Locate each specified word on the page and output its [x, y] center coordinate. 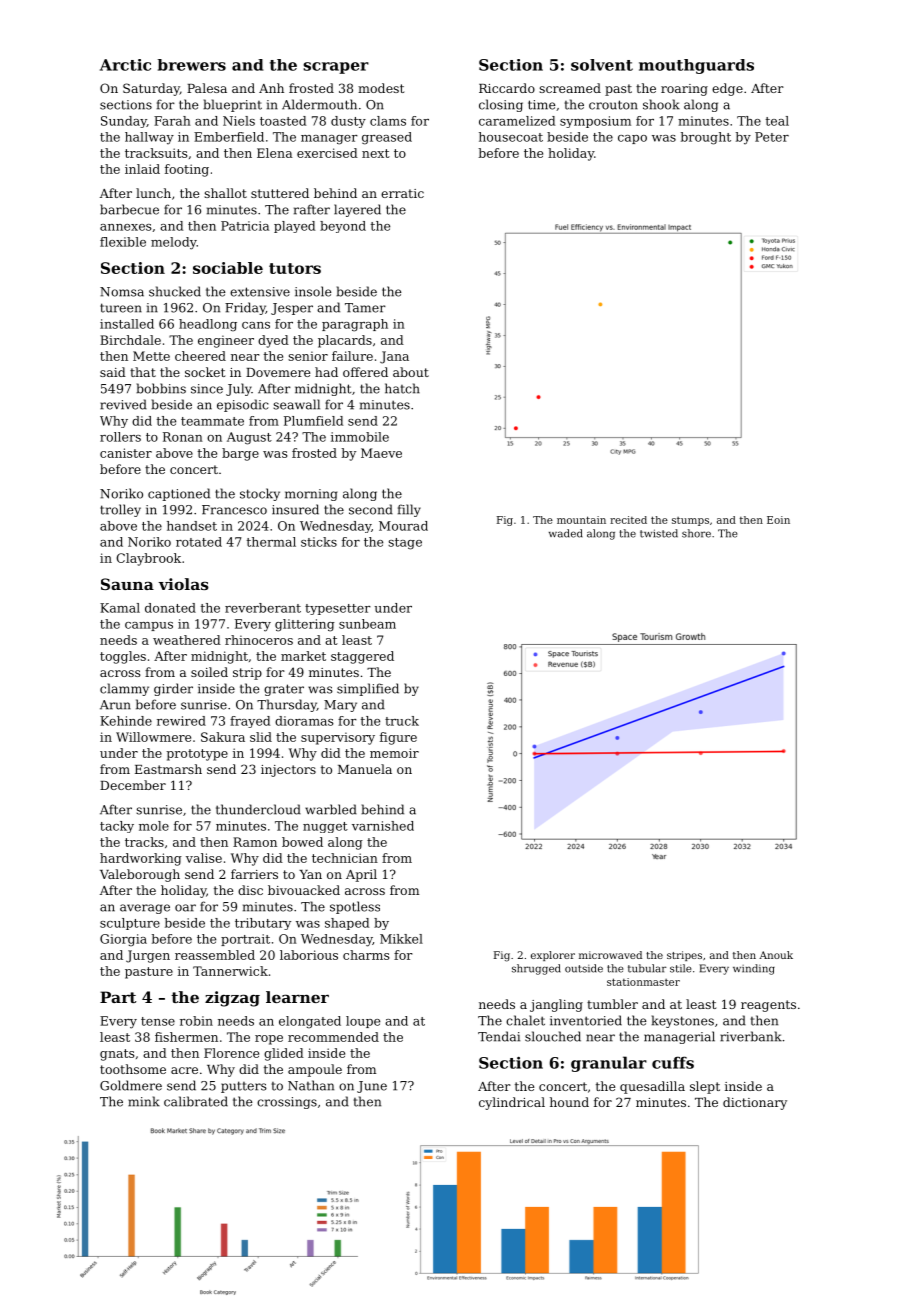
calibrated [196, 1101]
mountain [581, 520]
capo [632, 139]
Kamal [120, 608]
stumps [690, 521]
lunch [153, 193]
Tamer [365, 308]
